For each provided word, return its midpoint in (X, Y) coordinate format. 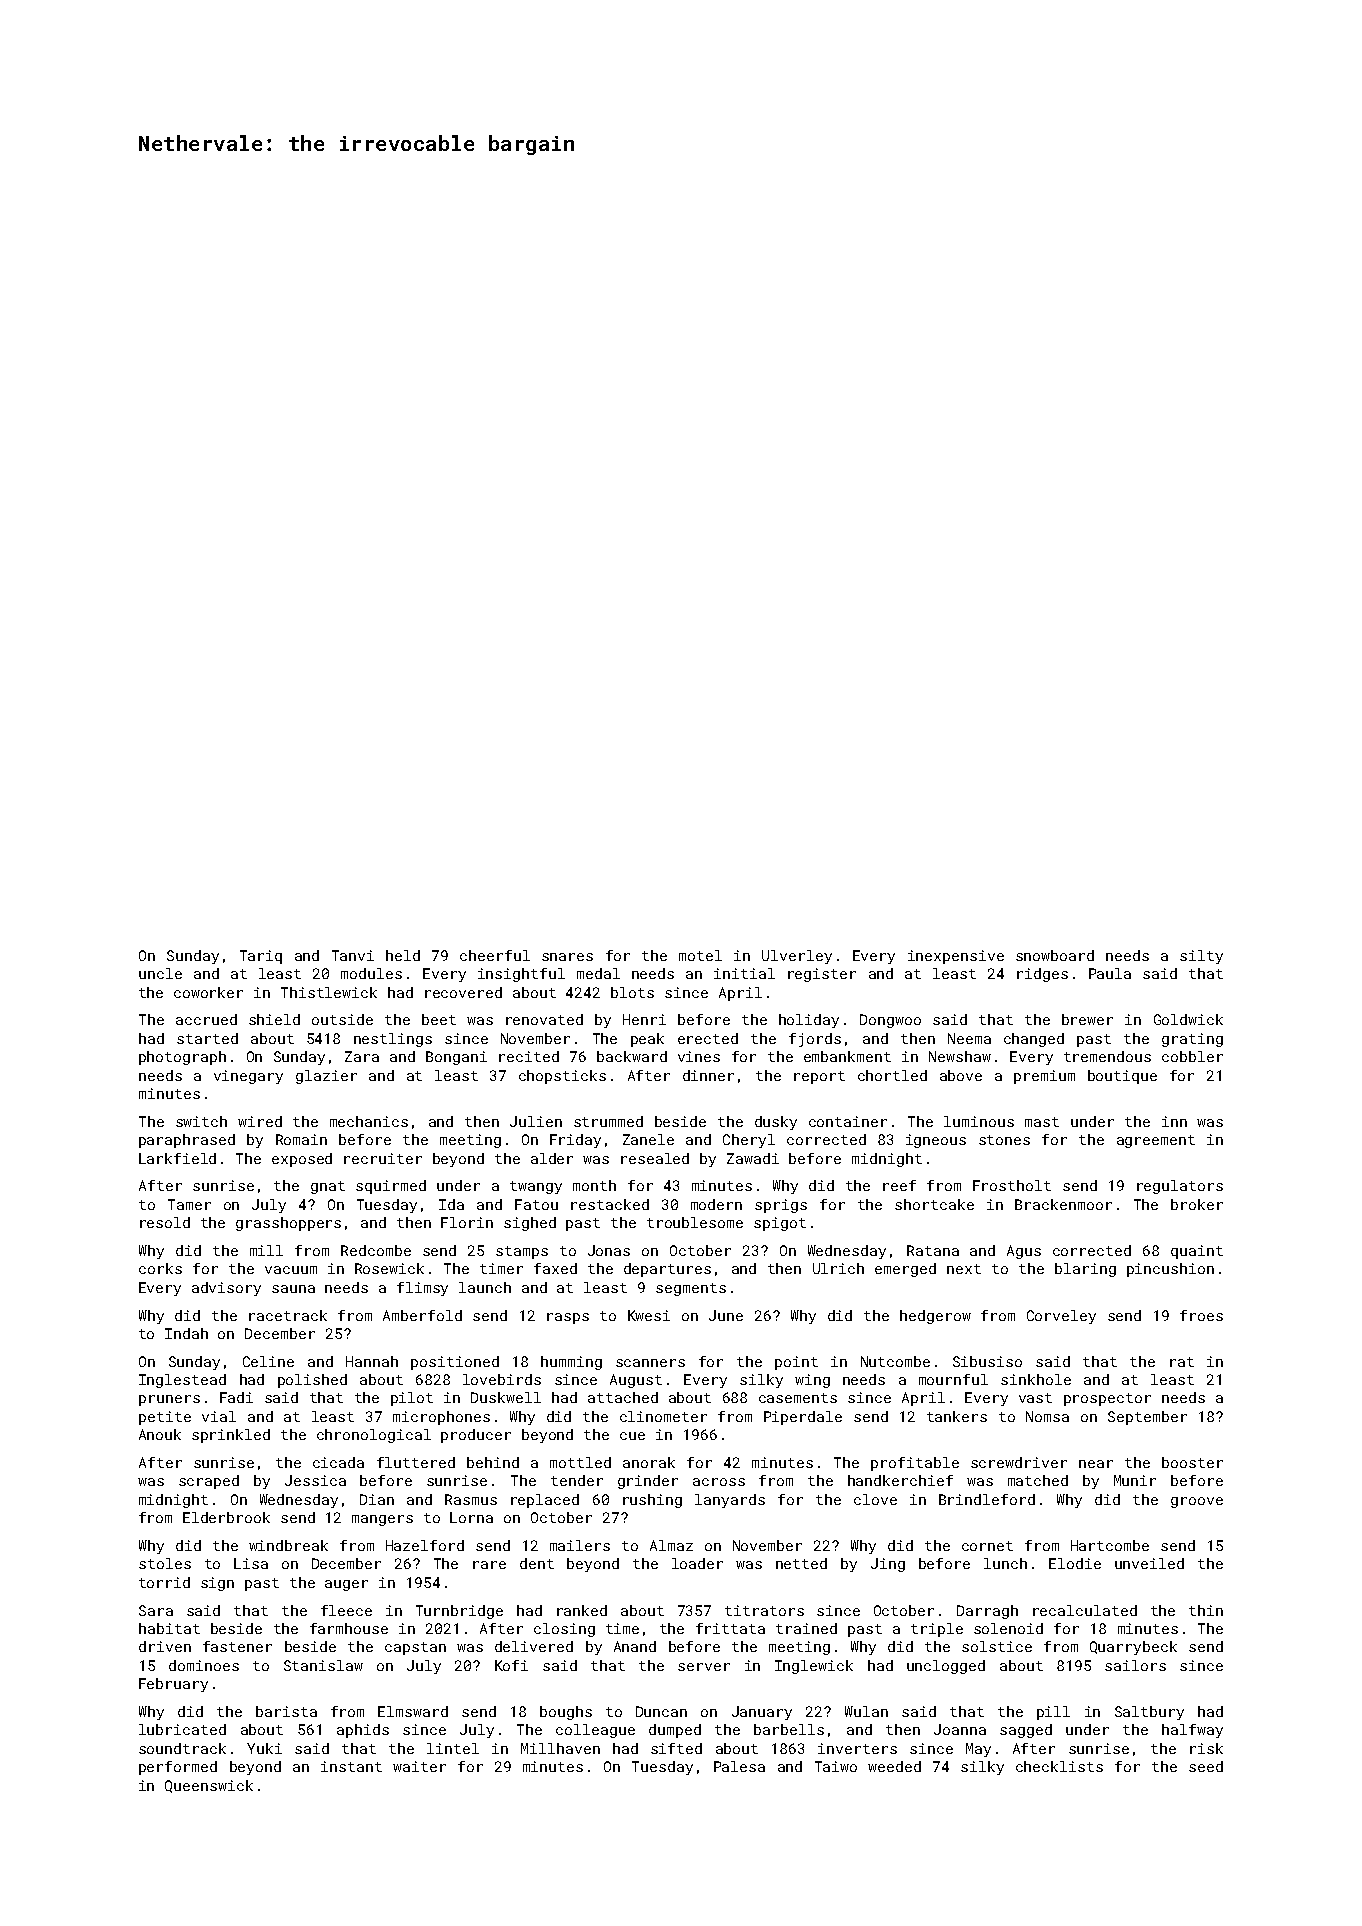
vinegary (248, 1077)
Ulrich (838, 1268)
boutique (1122, 1077)
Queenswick (209, 1786)
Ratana (933, 1250)
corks (160, 1268)
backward (632, 1056)
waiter (419, 1766)
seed (1206, 1766)
